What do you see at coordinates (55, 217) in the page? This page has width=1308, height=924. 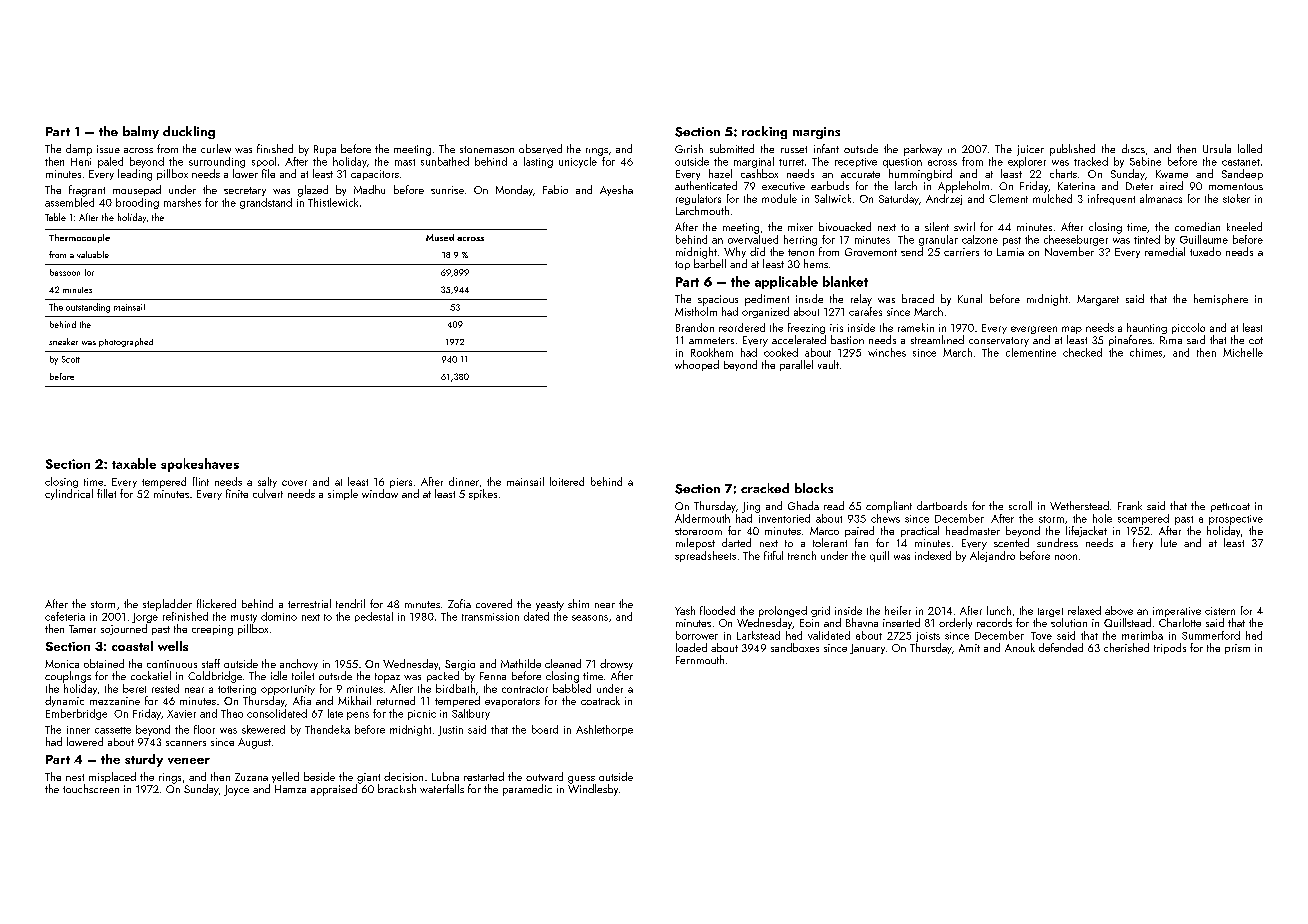 I see `Table` at bounding box center [55, 217].
